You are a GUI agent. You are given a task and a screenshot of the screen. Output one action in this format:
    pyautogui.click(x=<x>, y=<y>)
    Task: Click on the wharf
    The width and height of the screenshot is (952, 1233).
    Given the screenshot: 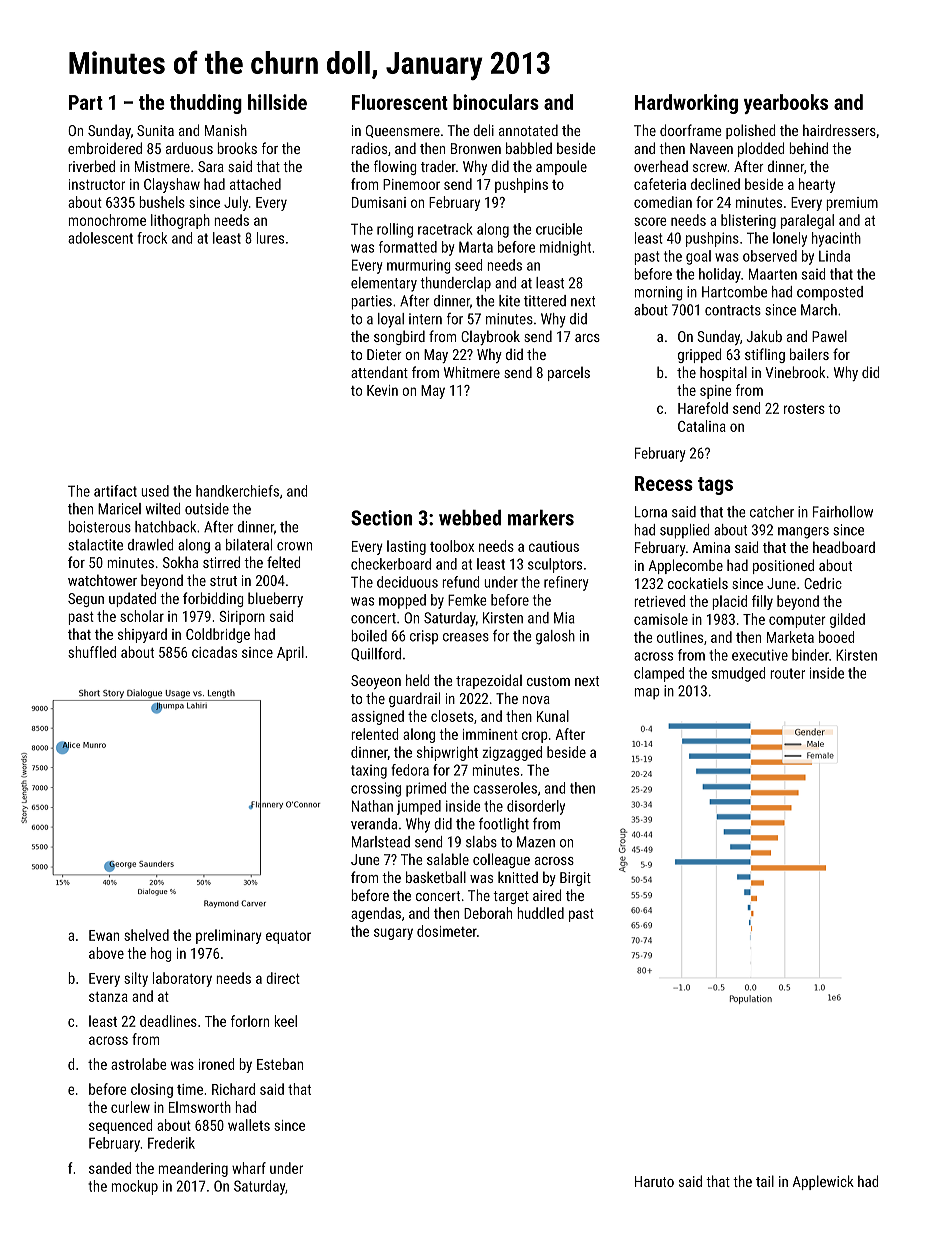 What is the action you would take?
    pyautogui.click(x=249, y=1168)
